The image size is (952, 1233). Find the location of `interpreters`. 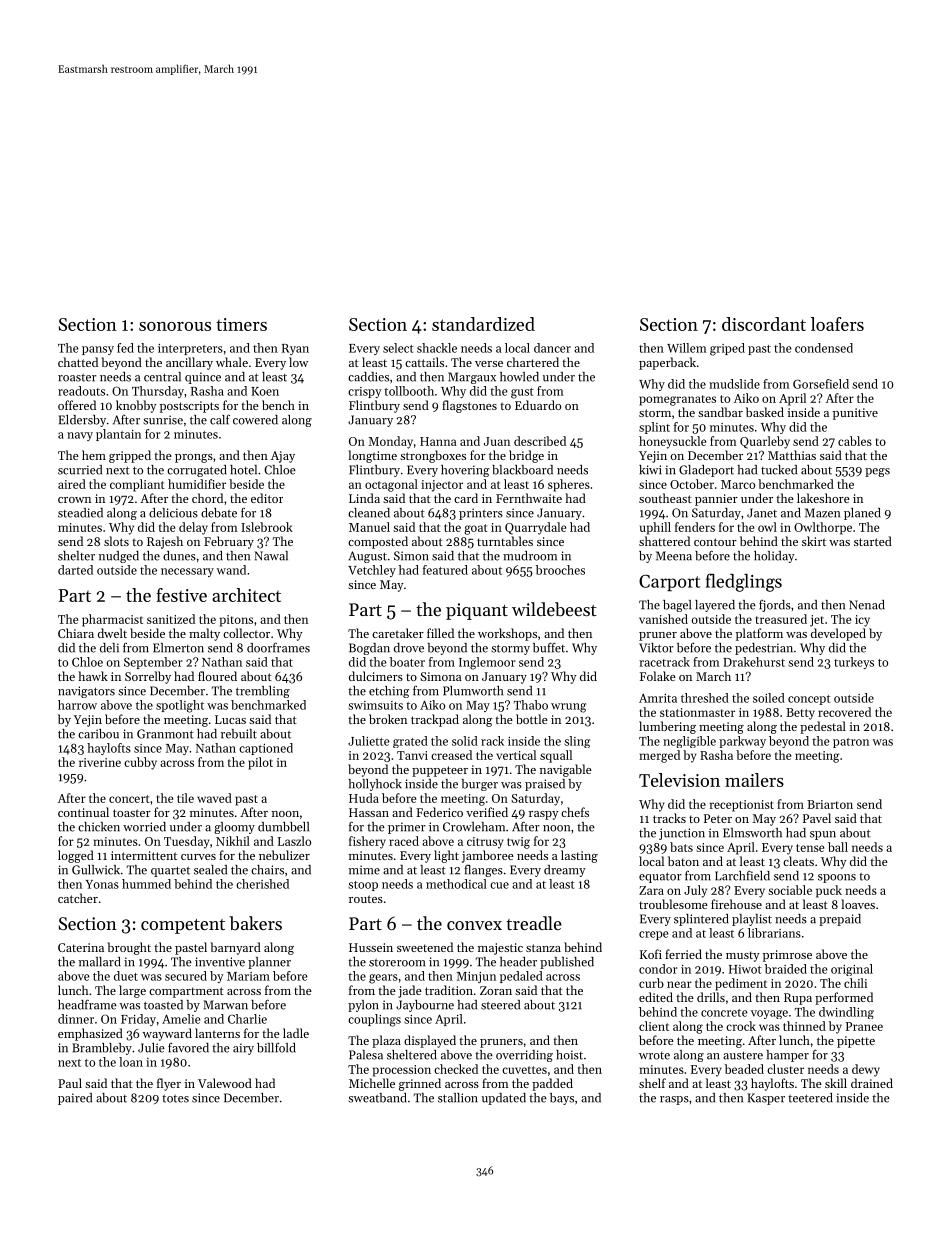

interpreters is located at coordinates (190, 349).
